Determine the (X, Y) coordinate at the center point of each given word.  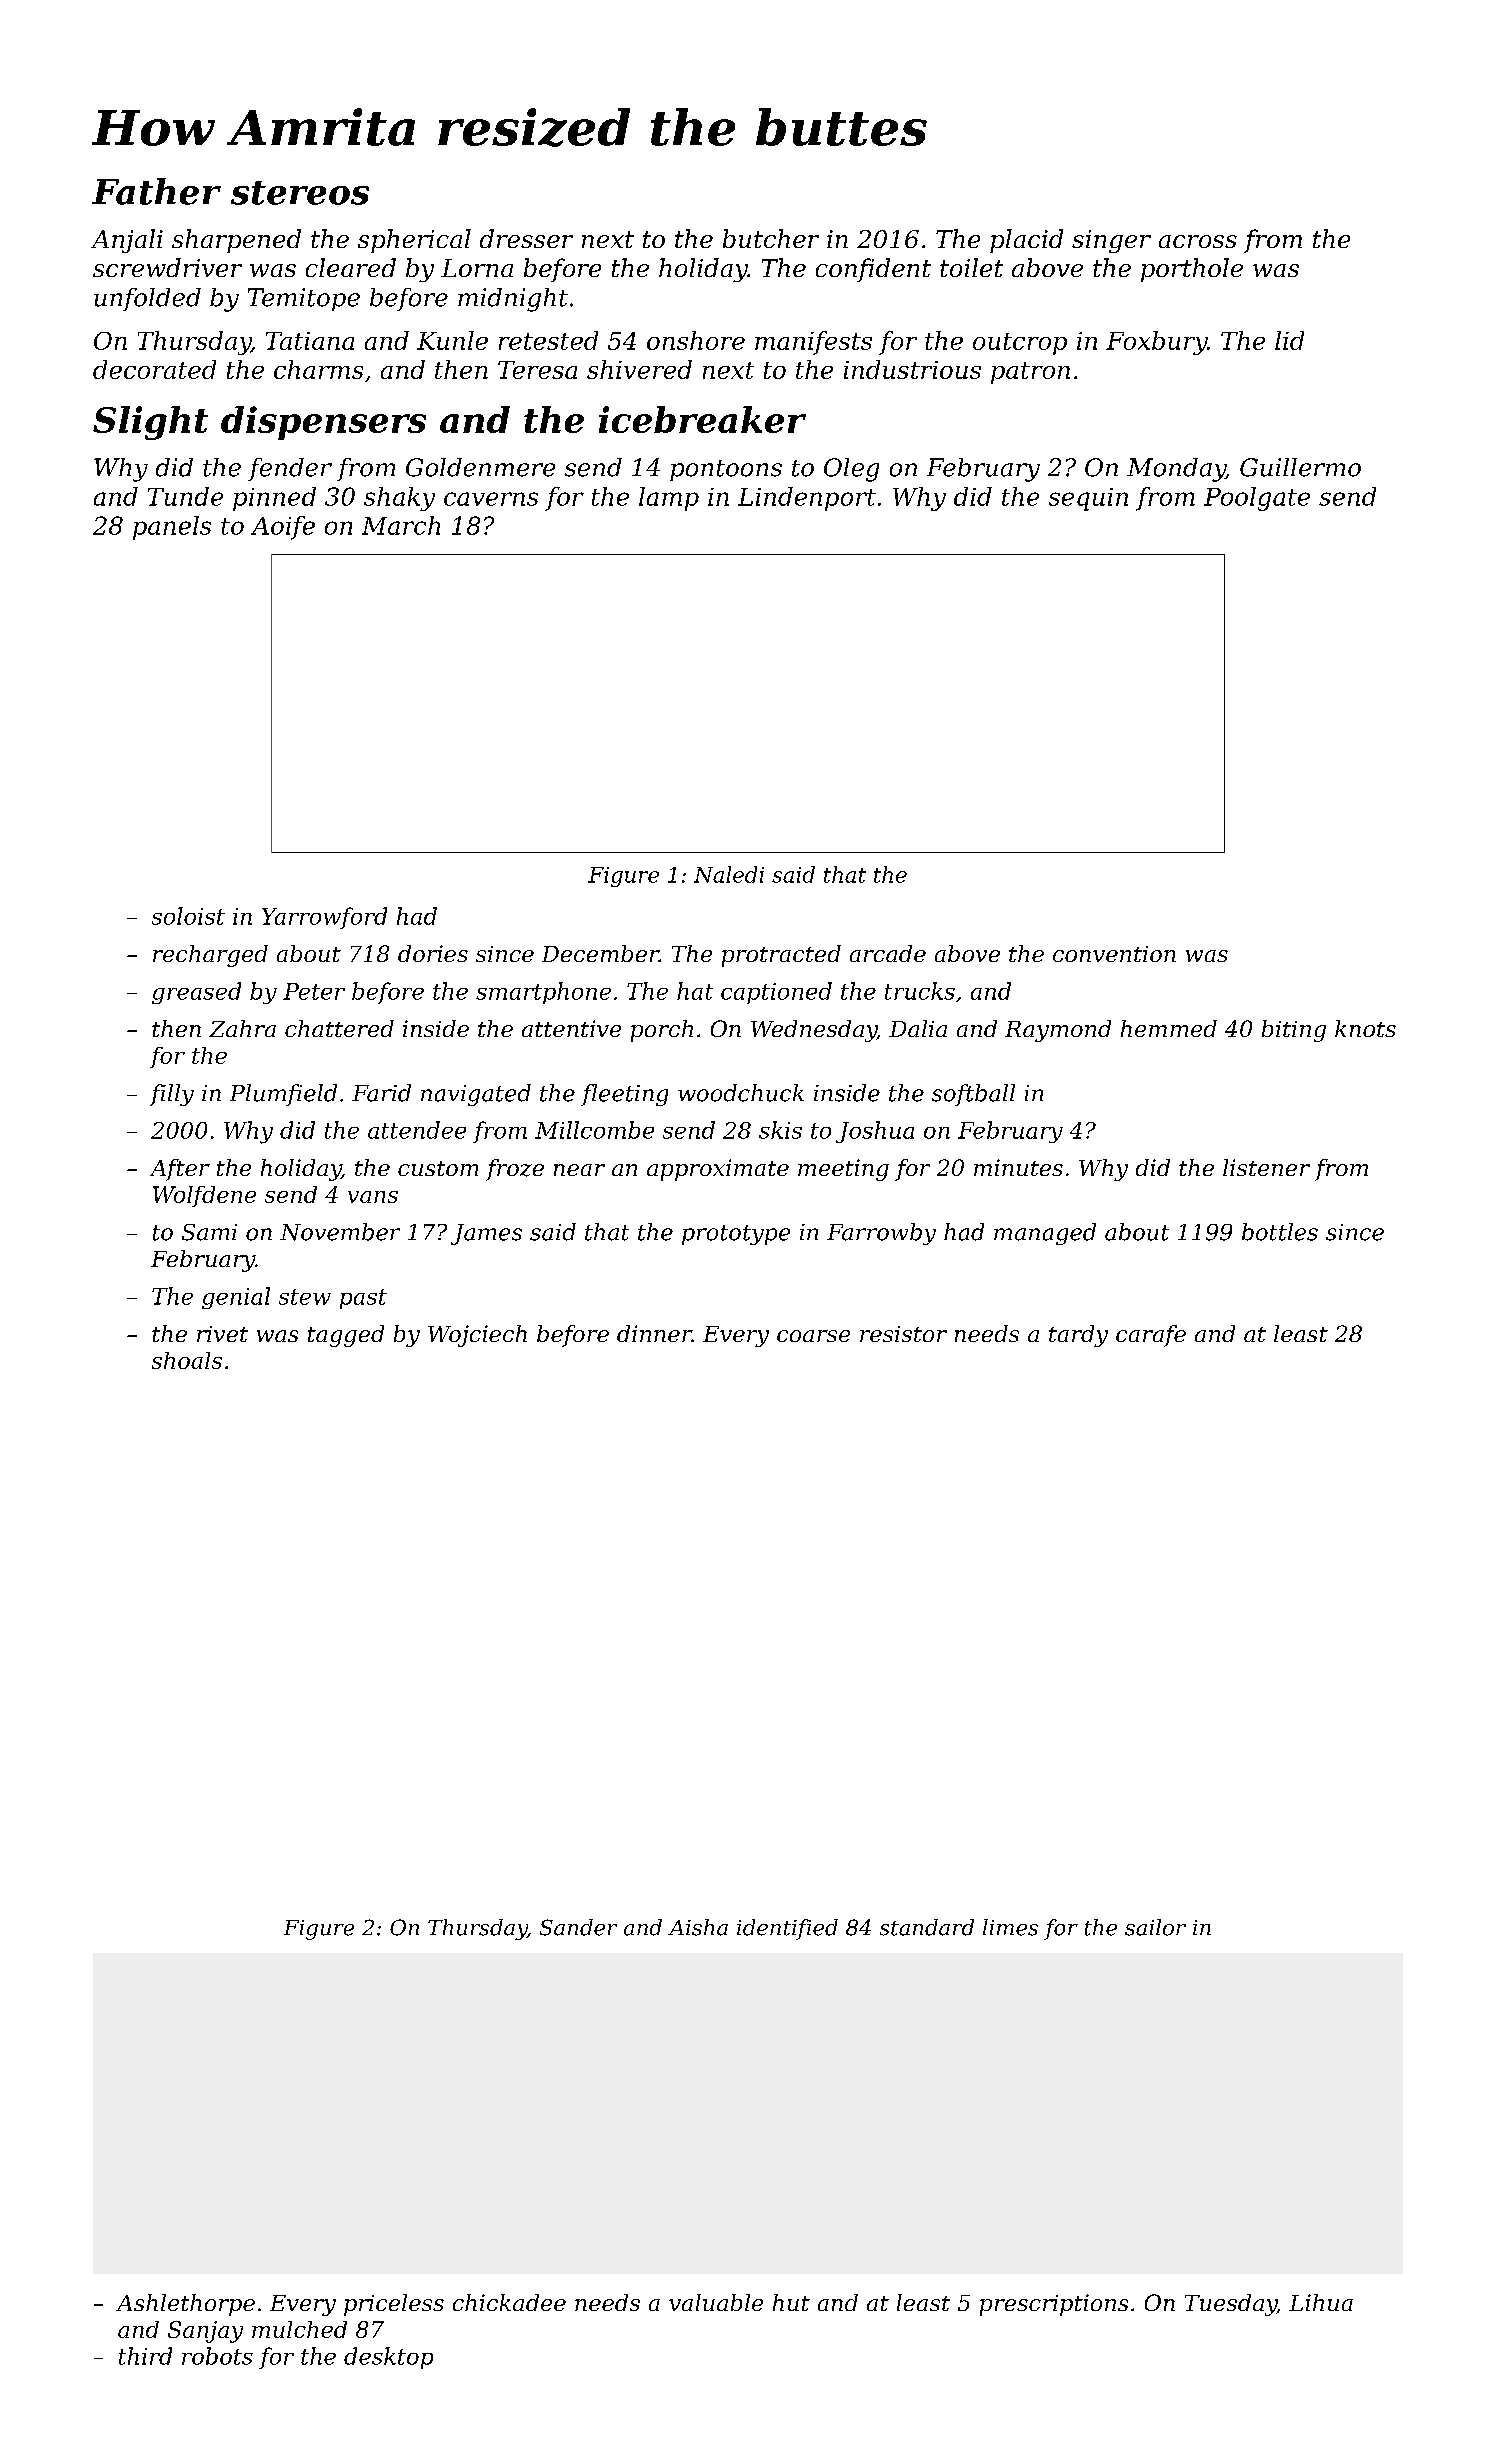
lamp (669, 499)
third (145, 2356)
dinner (654, 1333)
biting (1294, 1031)
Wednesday (814, 1031)
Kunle (452, 340)
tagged (346, 1336)
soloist (188, 916)
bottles (1280, 1232)
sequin (1088, 499)
